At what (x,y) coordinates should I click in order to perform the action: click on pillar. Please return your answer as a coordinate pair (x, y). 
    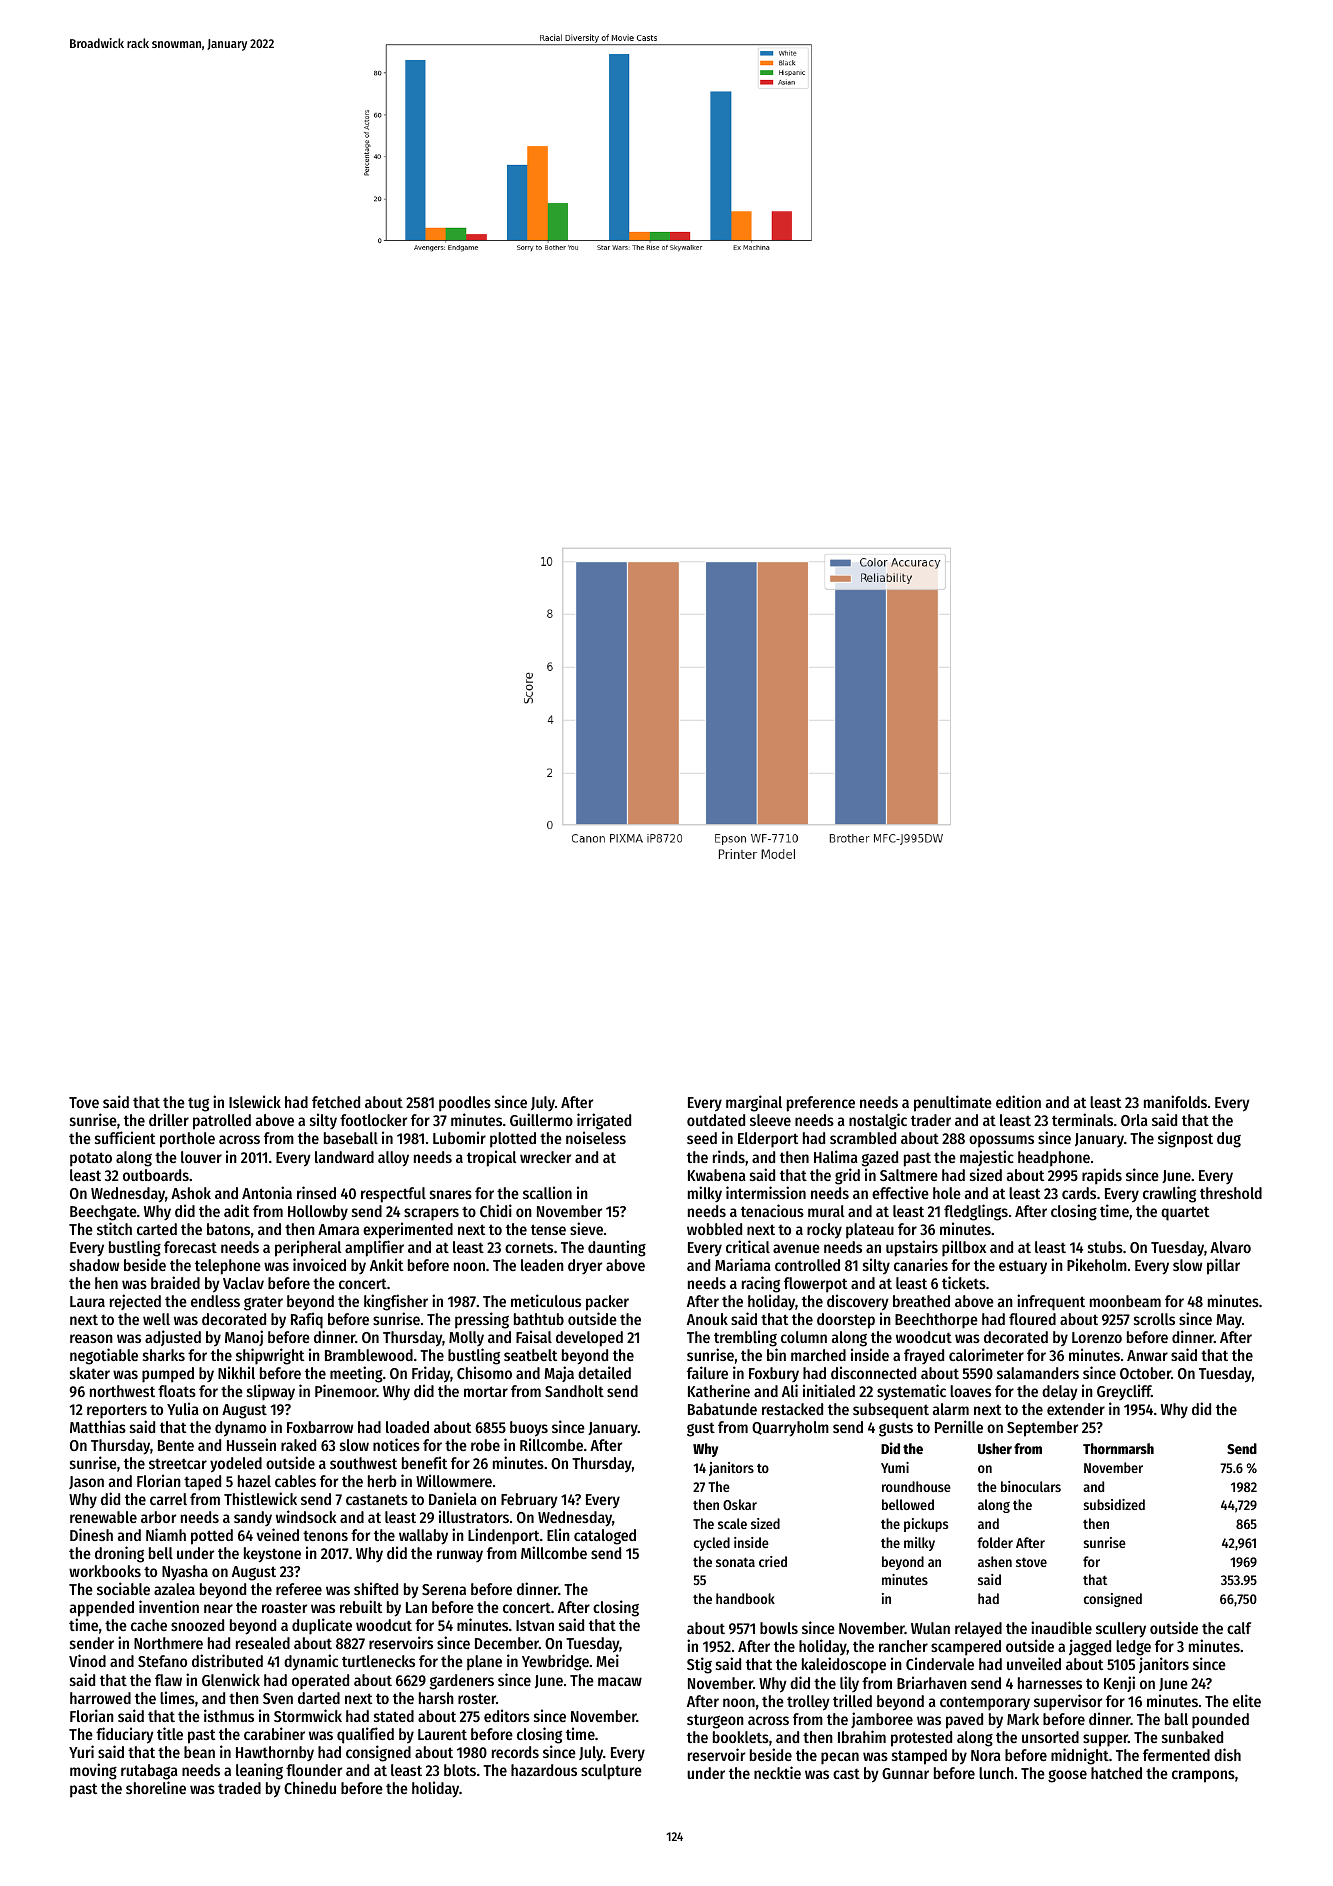
    Looking at the image, I should click on (1223, 1266).
